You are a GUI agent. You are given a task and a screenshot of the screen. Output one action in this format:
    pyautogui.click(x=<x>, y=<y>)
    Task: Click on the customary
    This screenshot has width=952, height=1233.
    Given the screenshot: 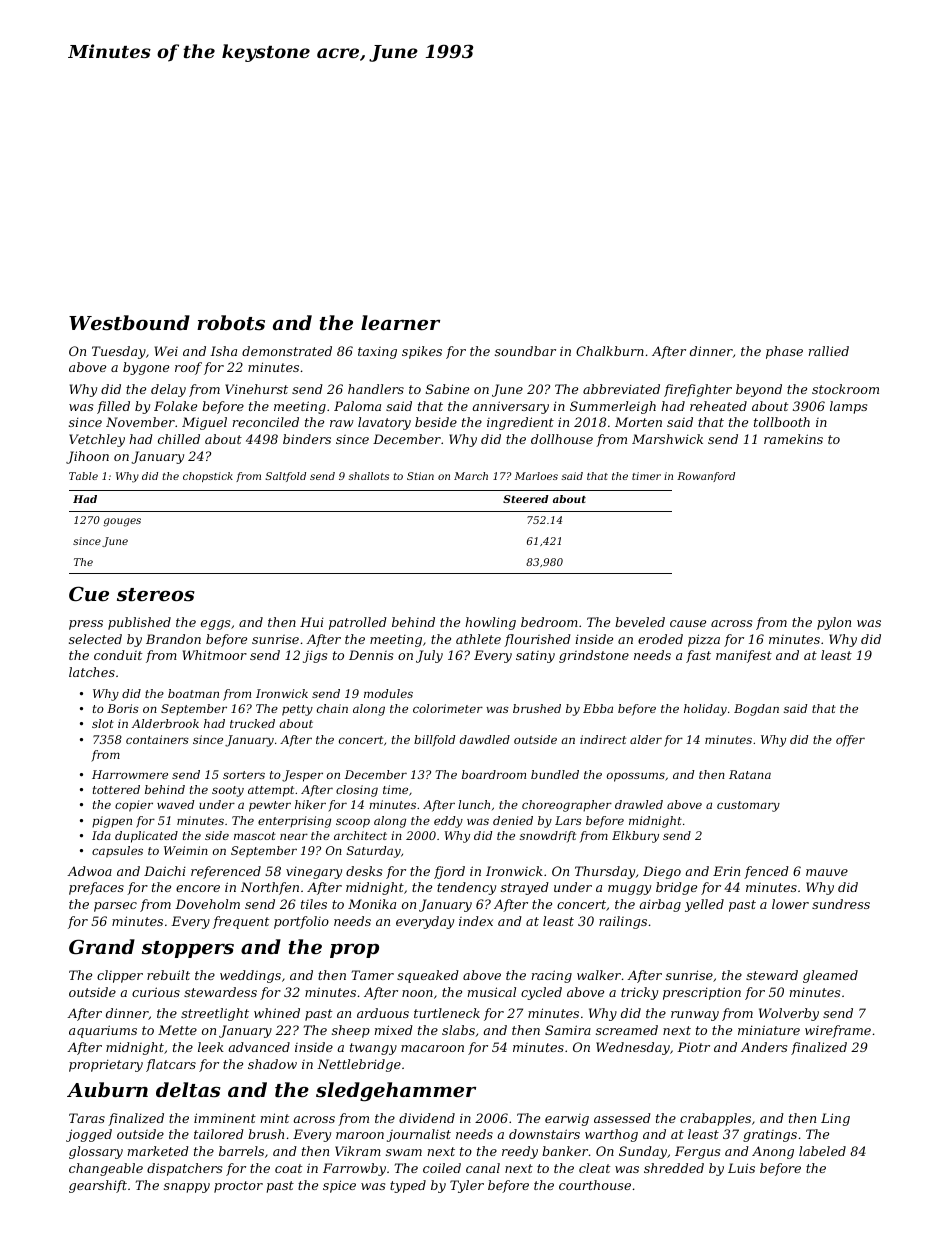 What is the action you would take?
    pyautogui.click(x=748, y=806)
